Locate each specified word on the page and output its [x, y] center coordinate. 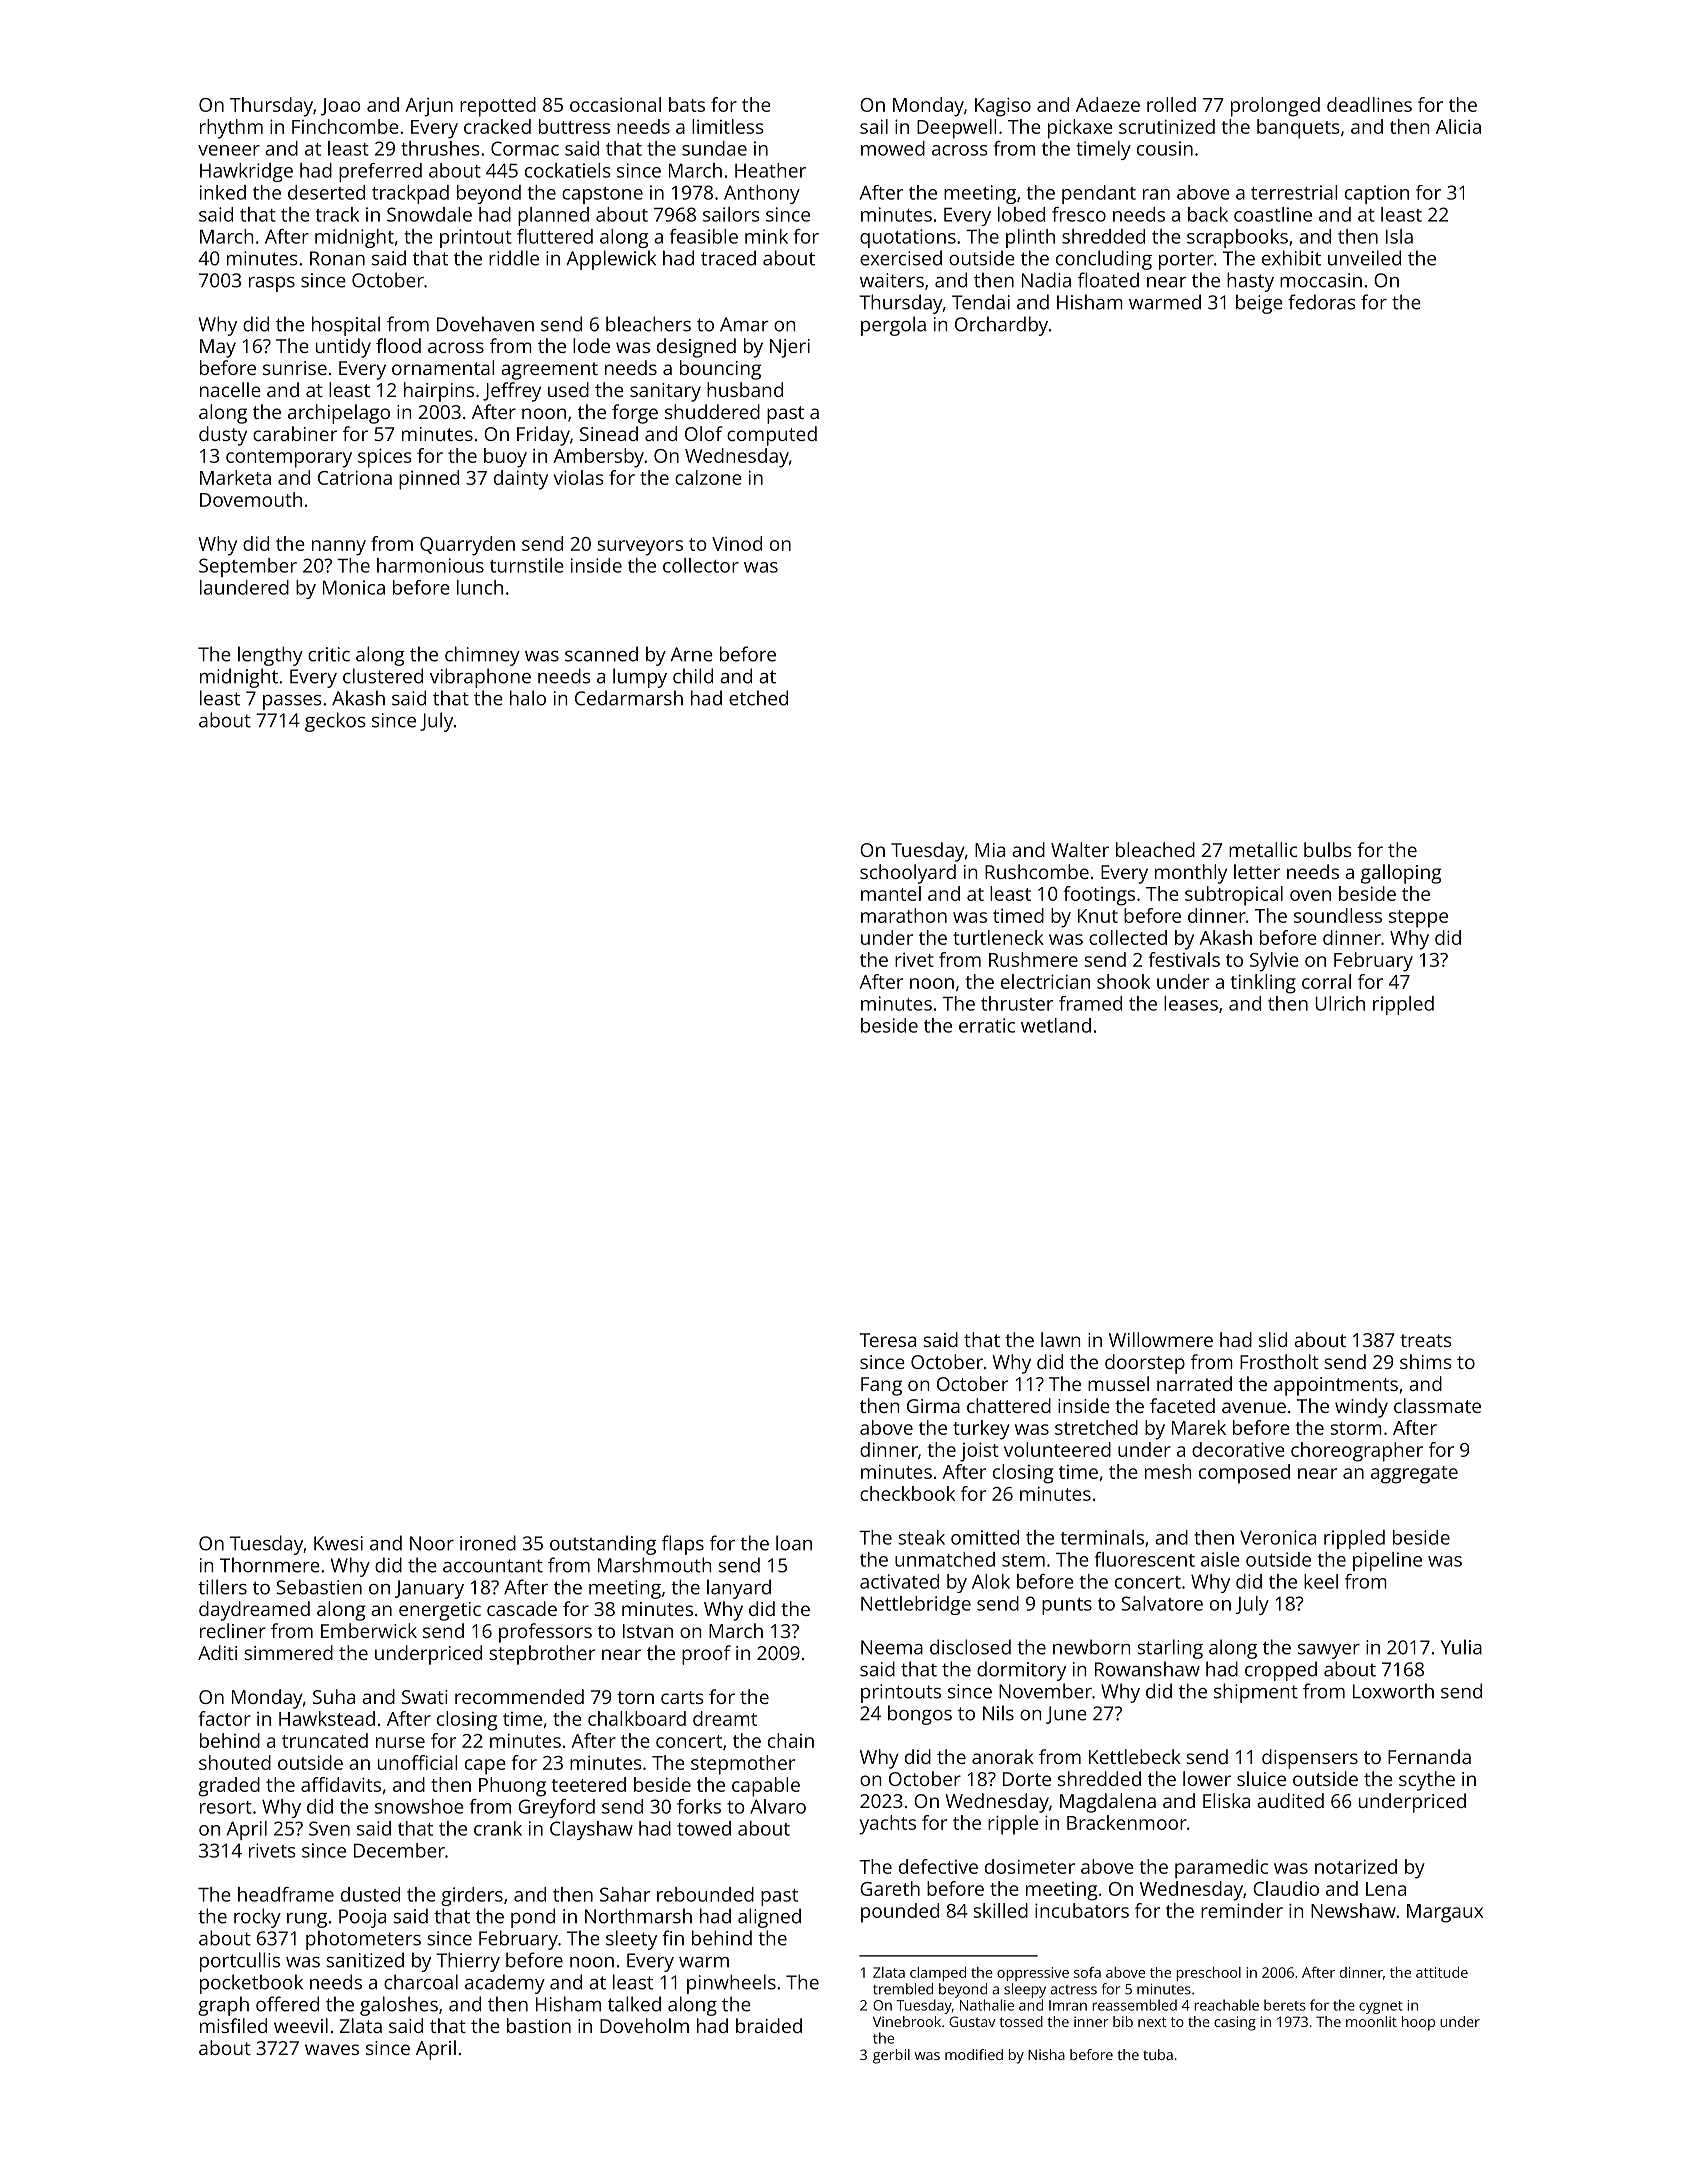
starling [1170, 1649]
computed [772, 436]
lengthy [270, 656]
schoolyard [908, 874]
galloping [1401, 874]
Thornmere [270, 1565]
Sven [329, 1828]
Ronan [337, 258]
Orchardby [1001, 326]
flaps [683, 1545]
